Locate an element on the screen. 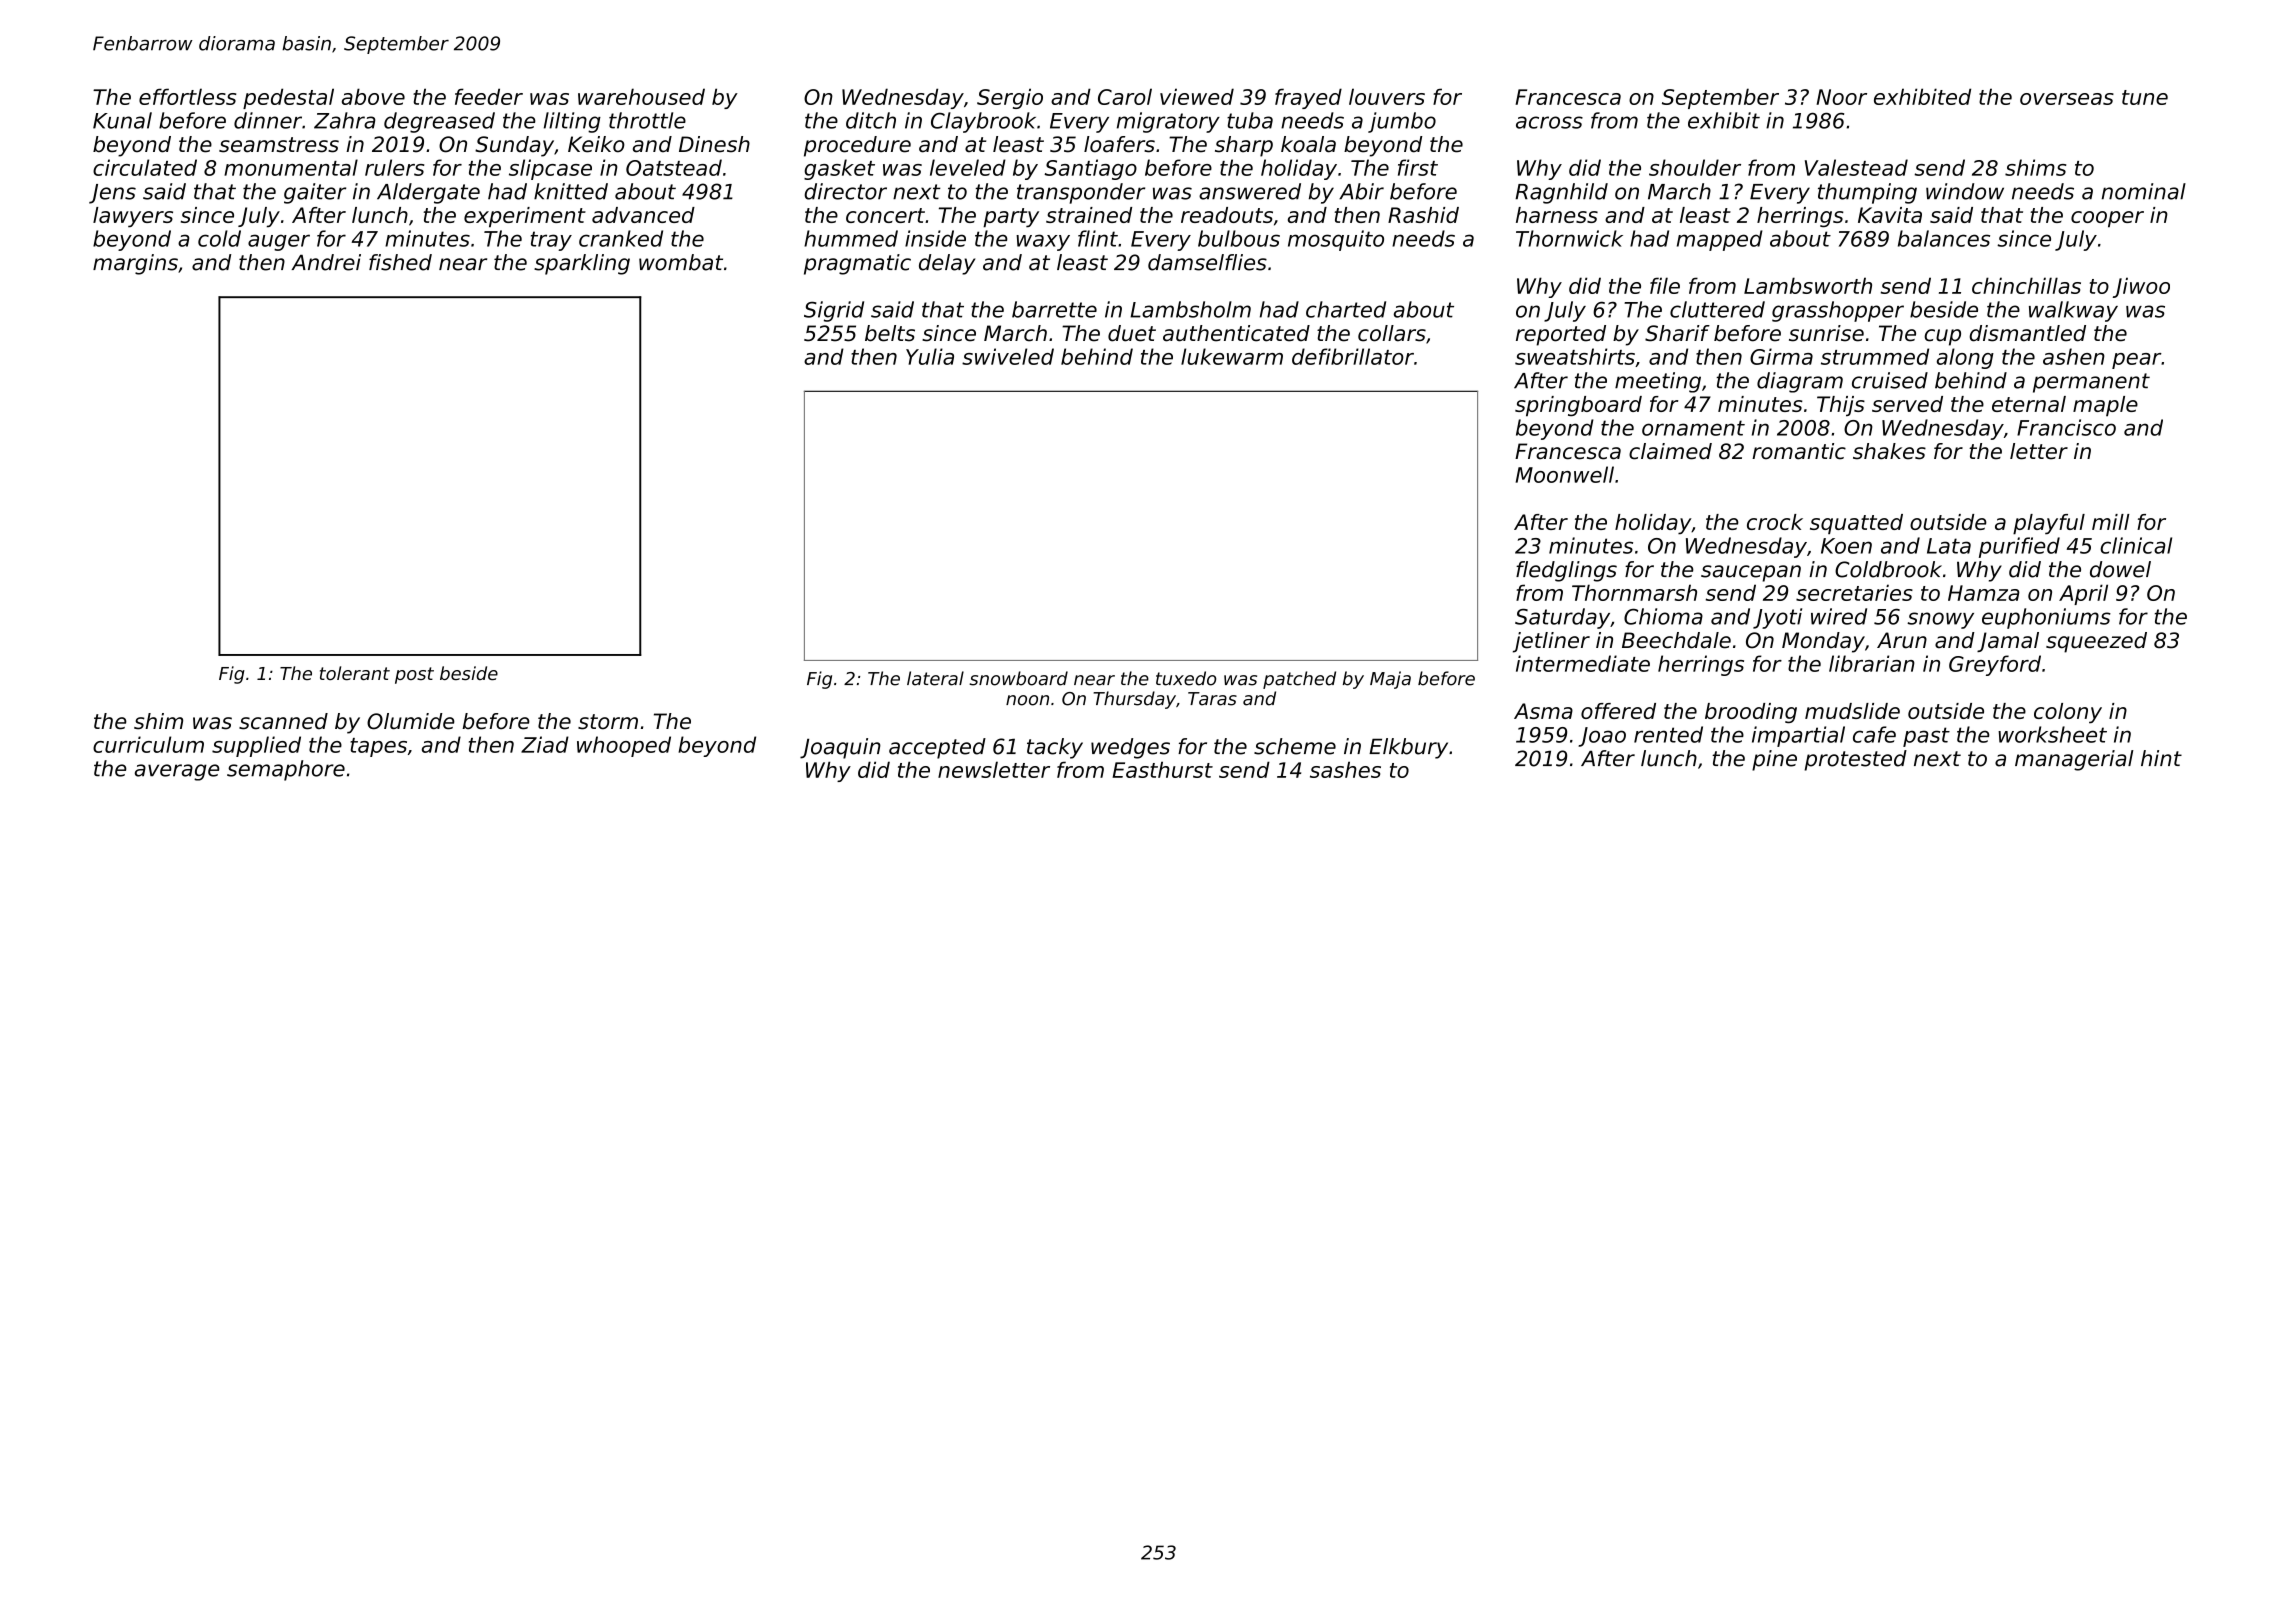 This screenshot has height=1614, width=2282. chinchillas is located at coordinates (2026, 285).
